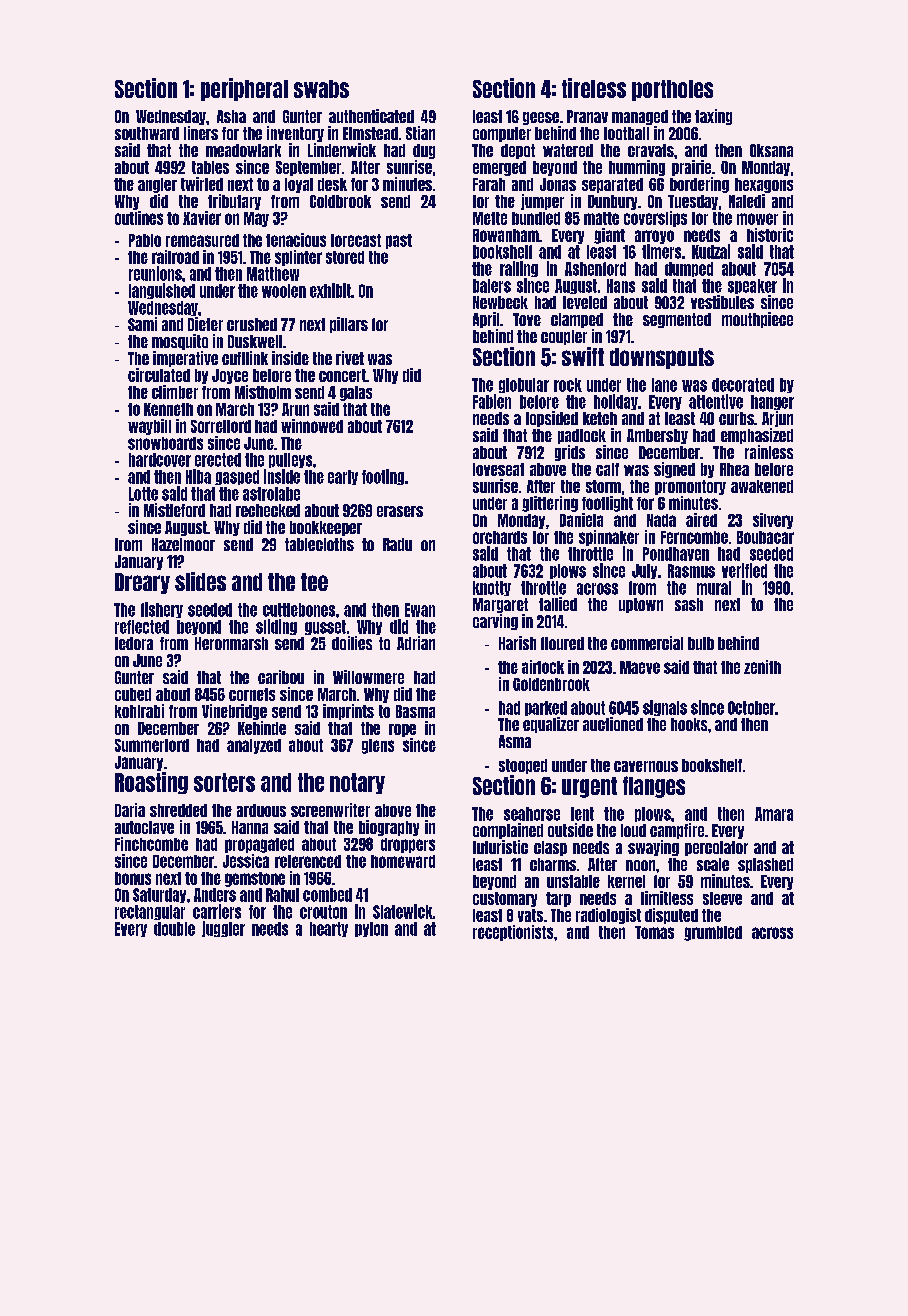  Describe the element at coordinates (626, 133) in the screenshot. I see `football` at that location.
